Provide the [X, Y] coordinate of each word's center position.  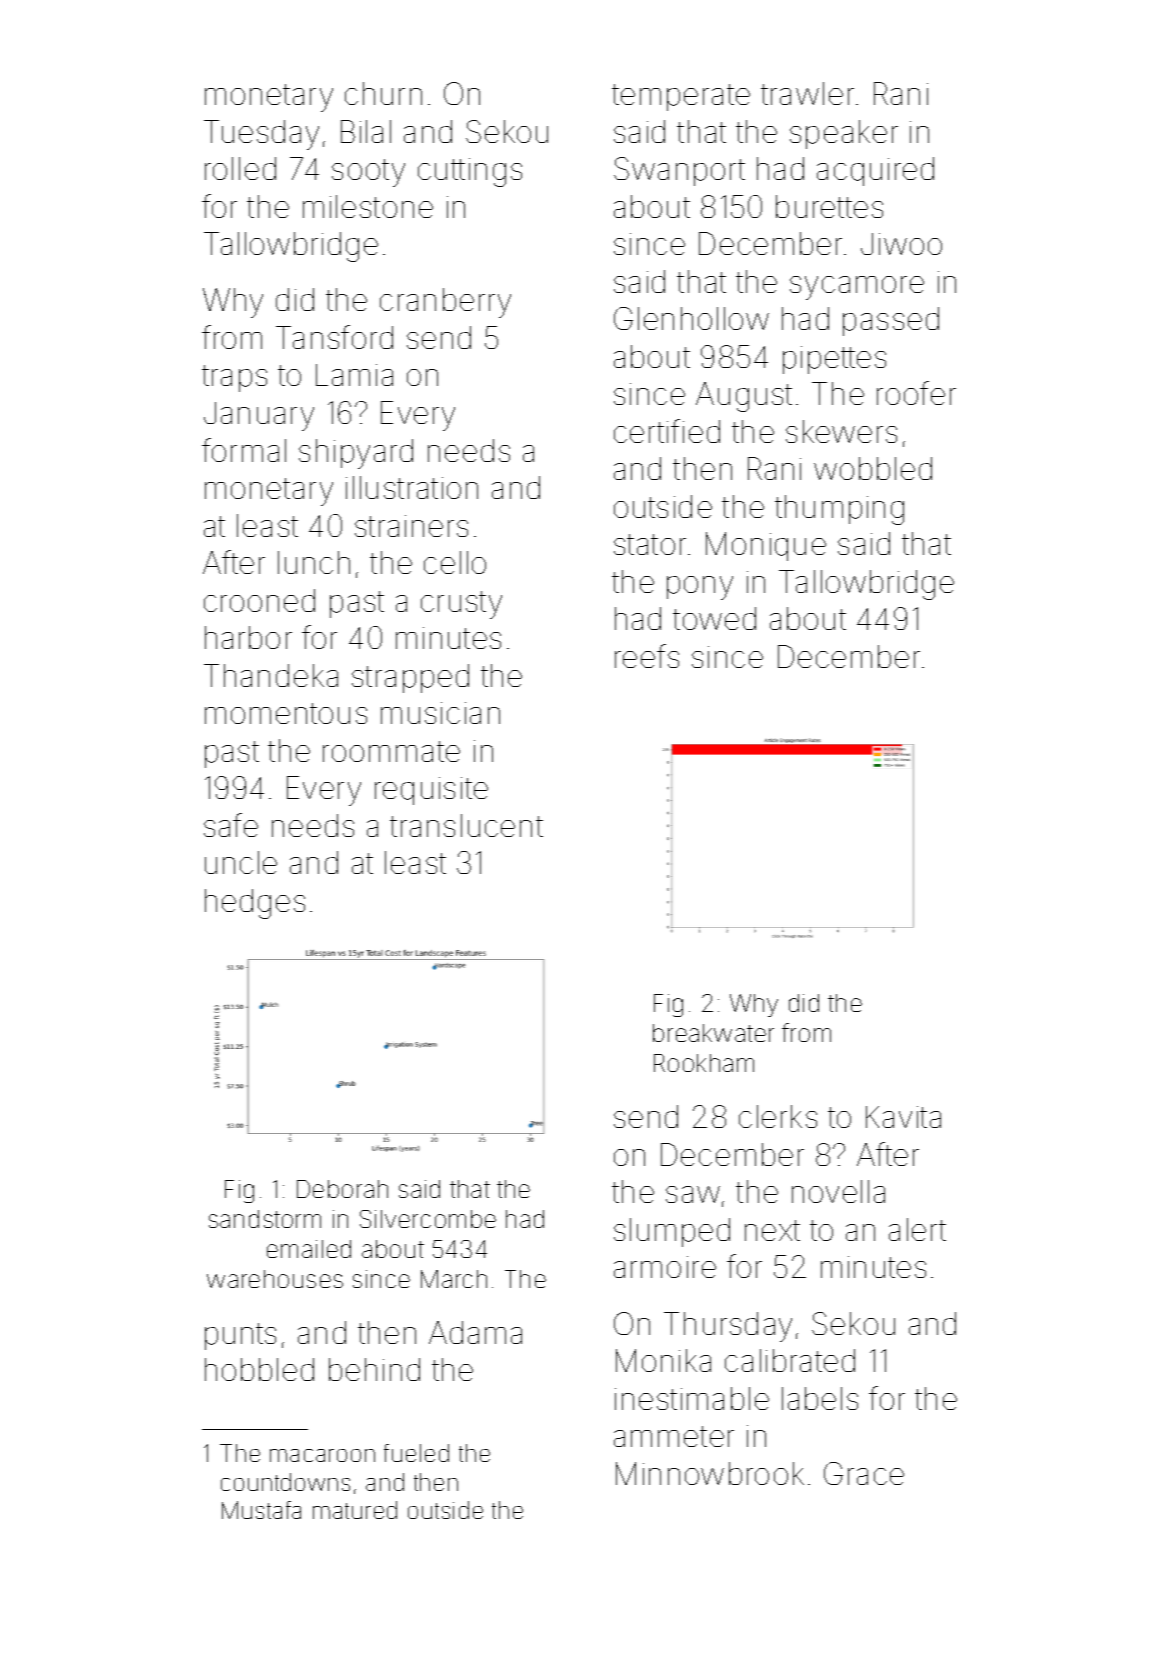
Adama [475, 1332]
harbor [248, 637]
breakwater [713, 1033]
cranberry [445, 303]
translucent [466, 825]
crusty [461, 605]
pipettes [834, 360]
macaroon [322, 1455]
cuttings [470, 172]
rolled [240, 168]
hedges [255, 904]
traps [234, 378]
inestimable [692, 1398]
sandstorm [265, 1219]
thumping [839, 510]
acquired [875, 171]
